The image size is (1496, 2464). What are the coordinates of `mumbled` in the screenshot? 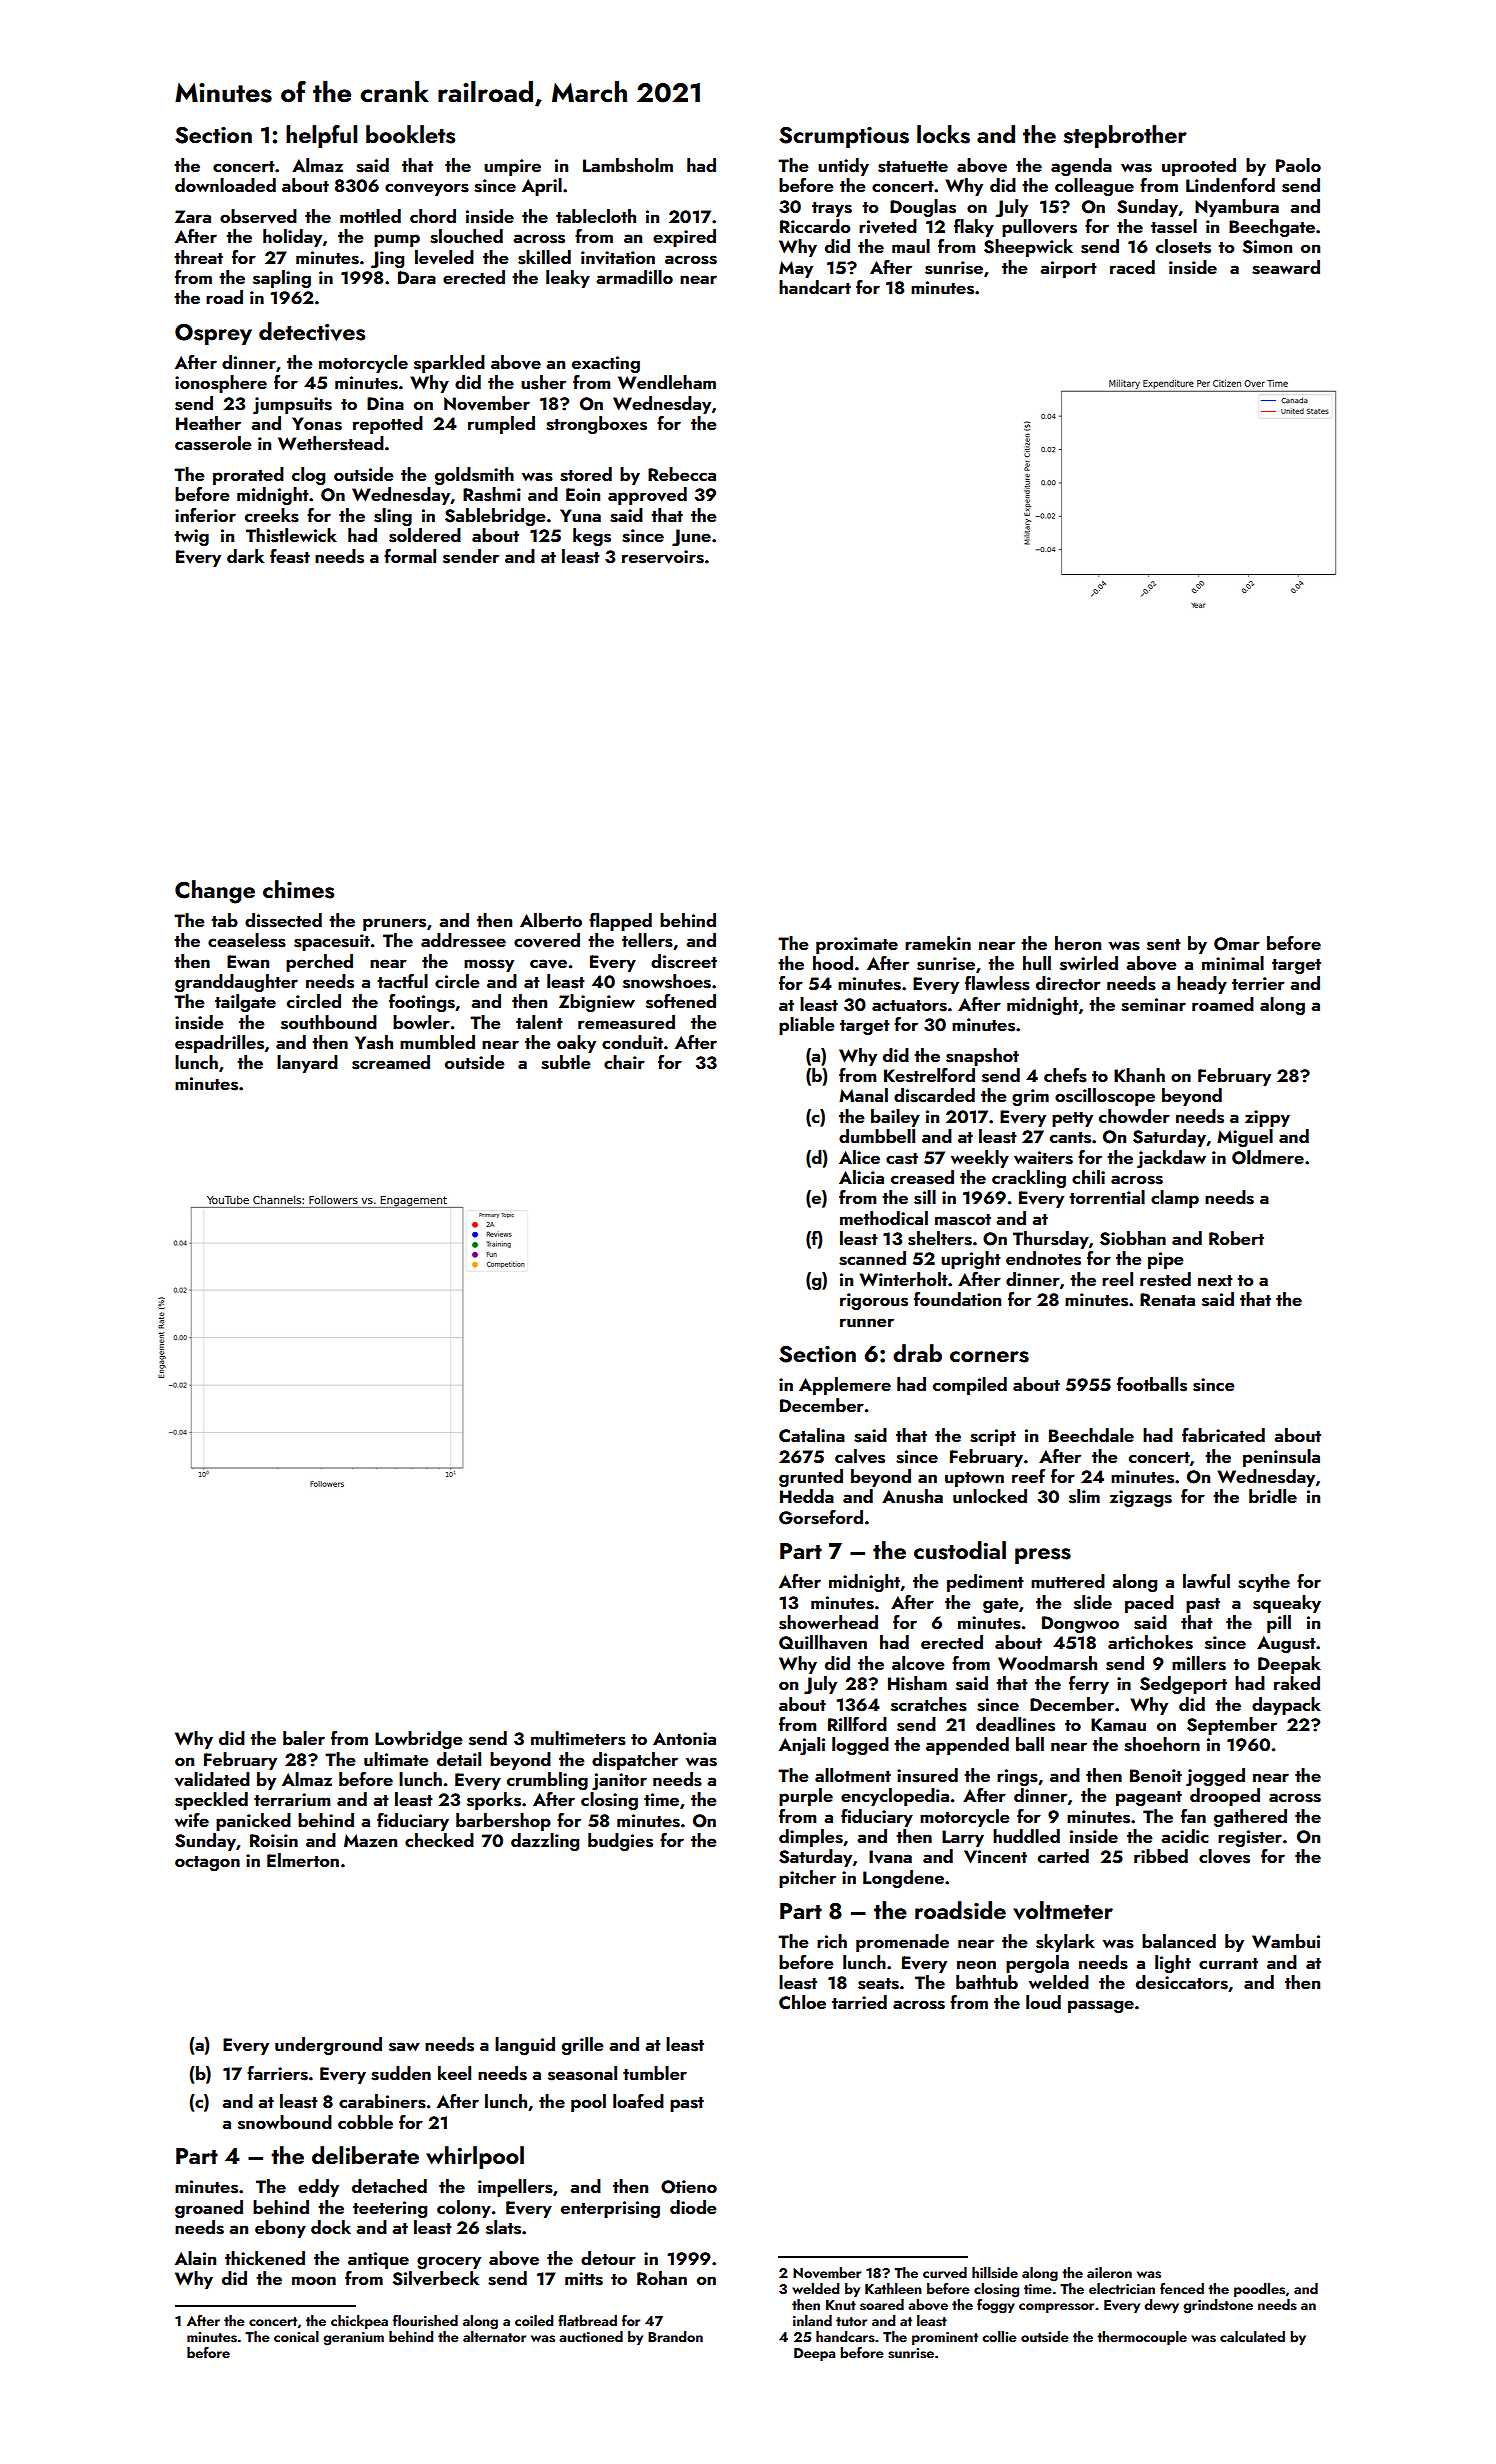 It's located at (437, 1042).
